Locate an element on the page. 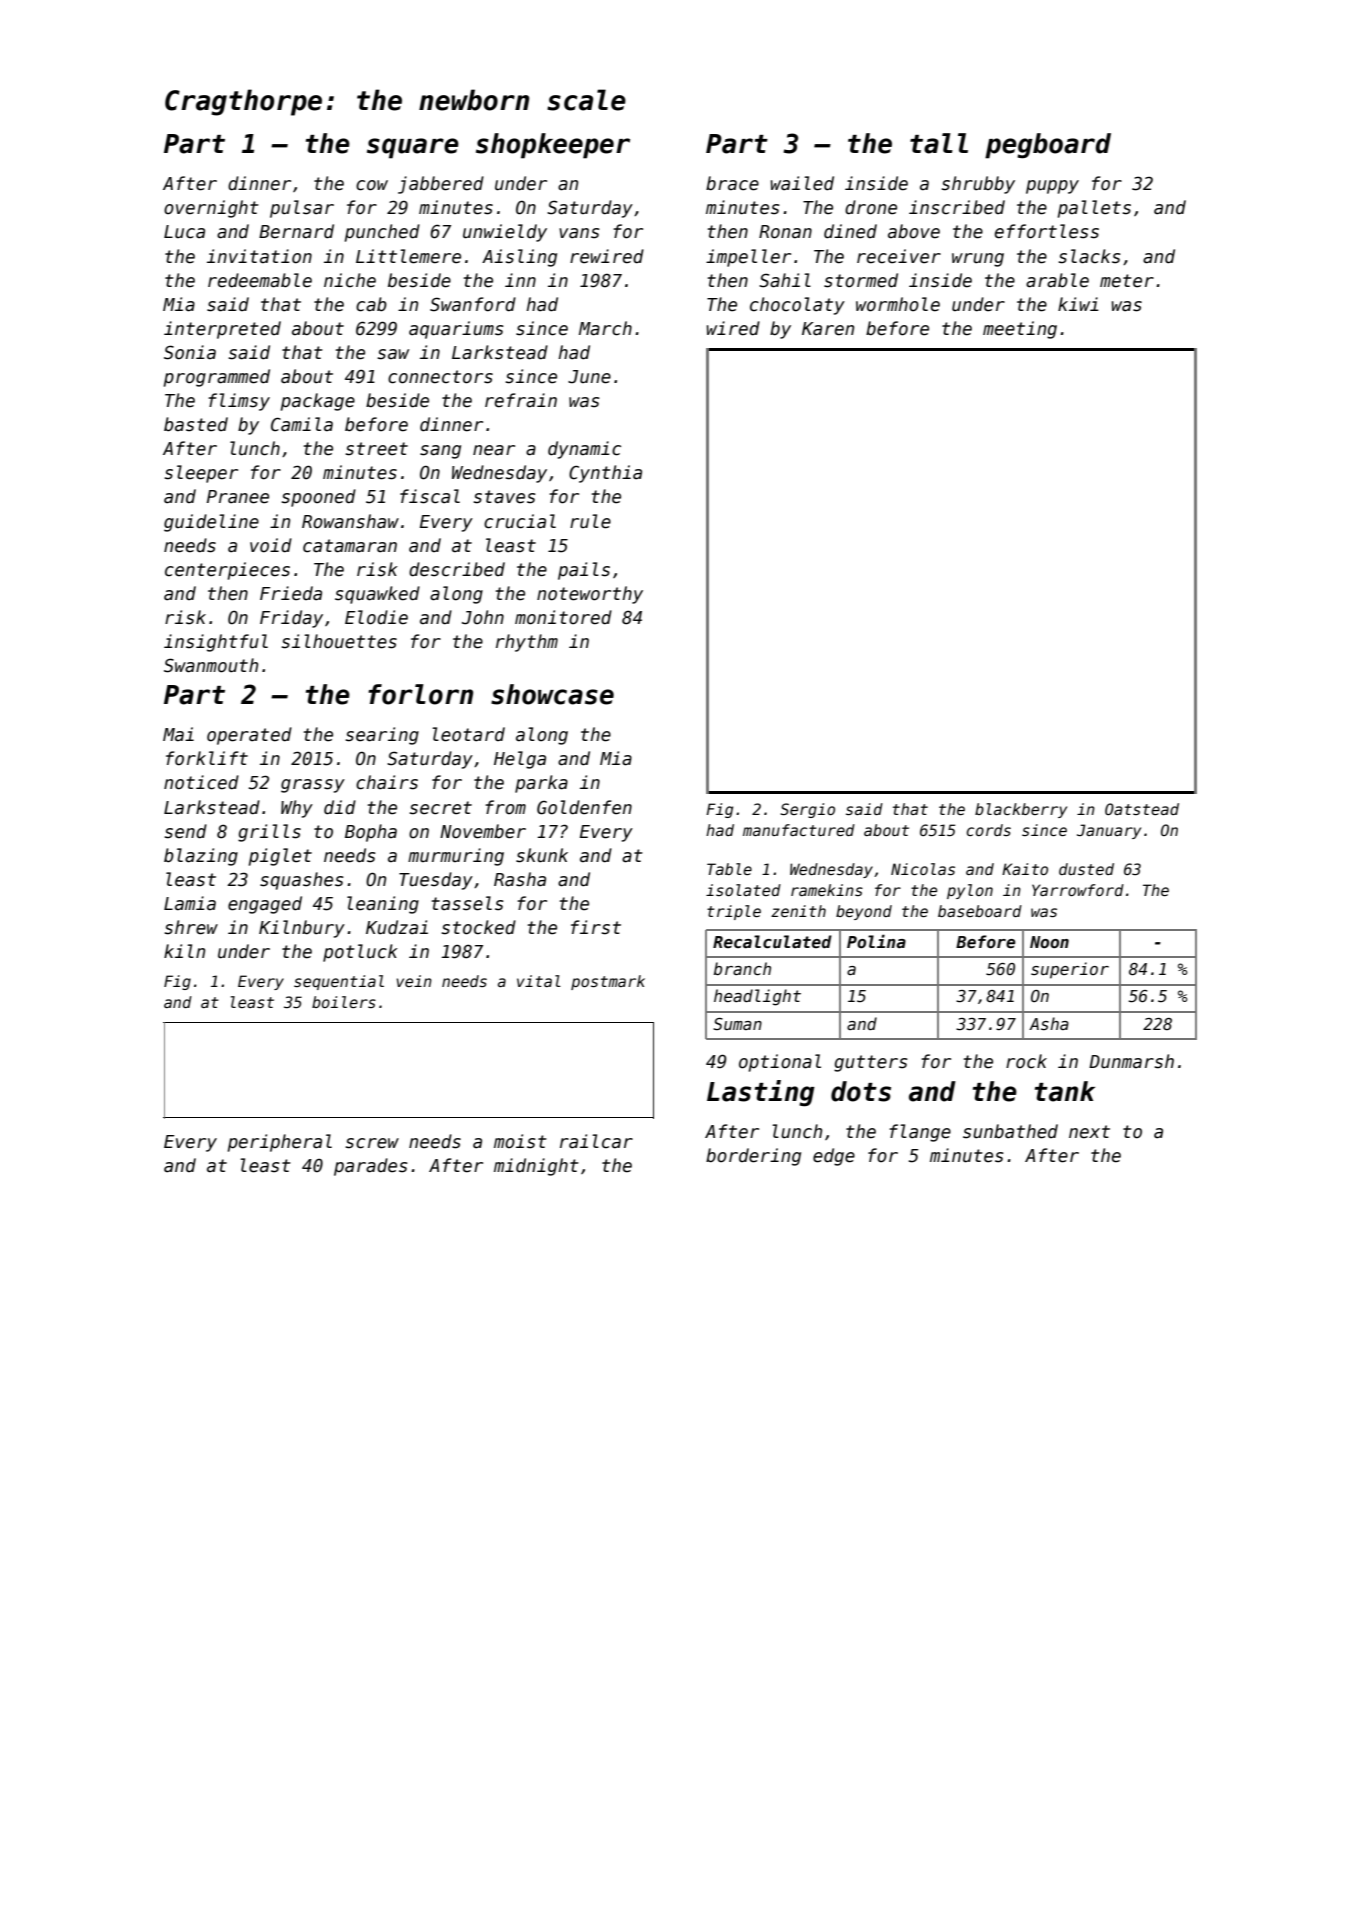 Image resolution: width=1360 pixels, height=1924 pixels. superior is located at coordinates (1070, 970).
